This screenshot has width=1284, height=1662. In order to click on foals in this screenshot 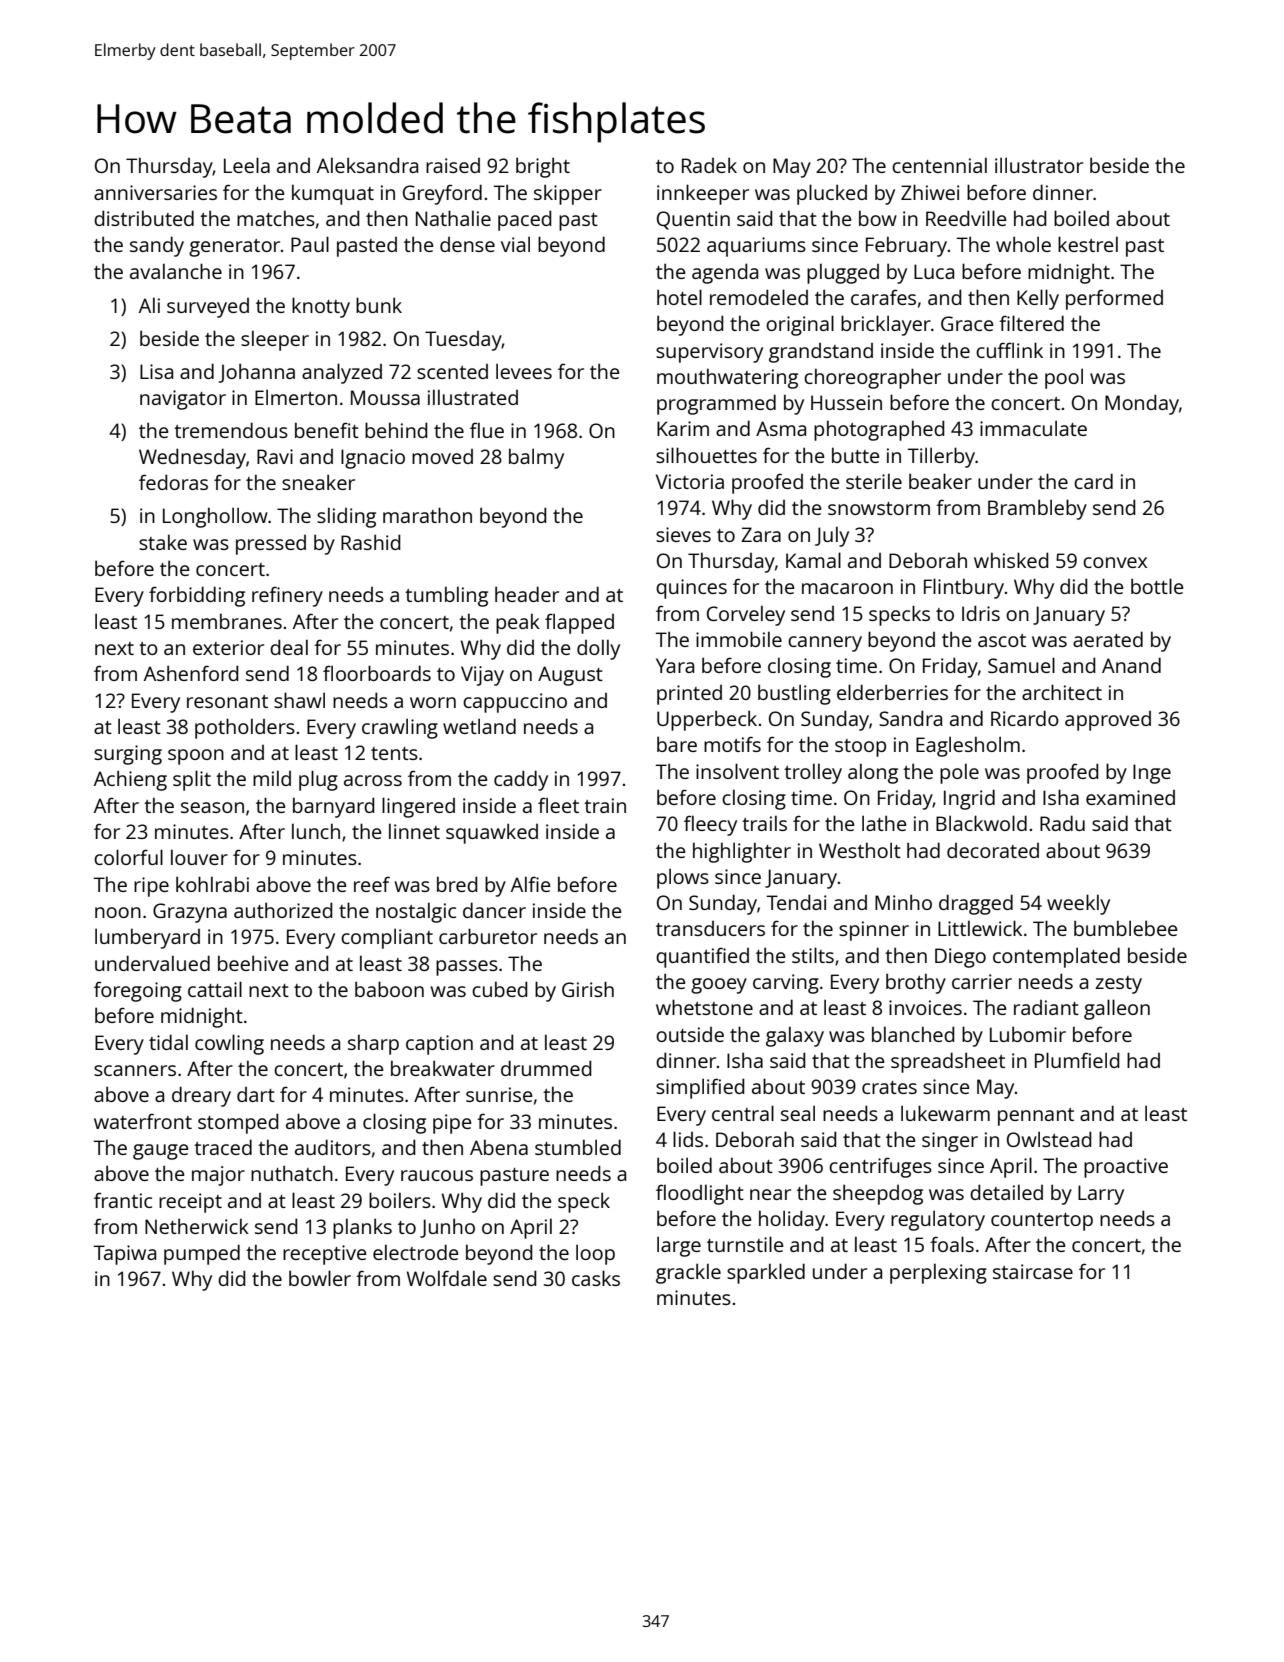, I will do `click(952, 1244)`.
